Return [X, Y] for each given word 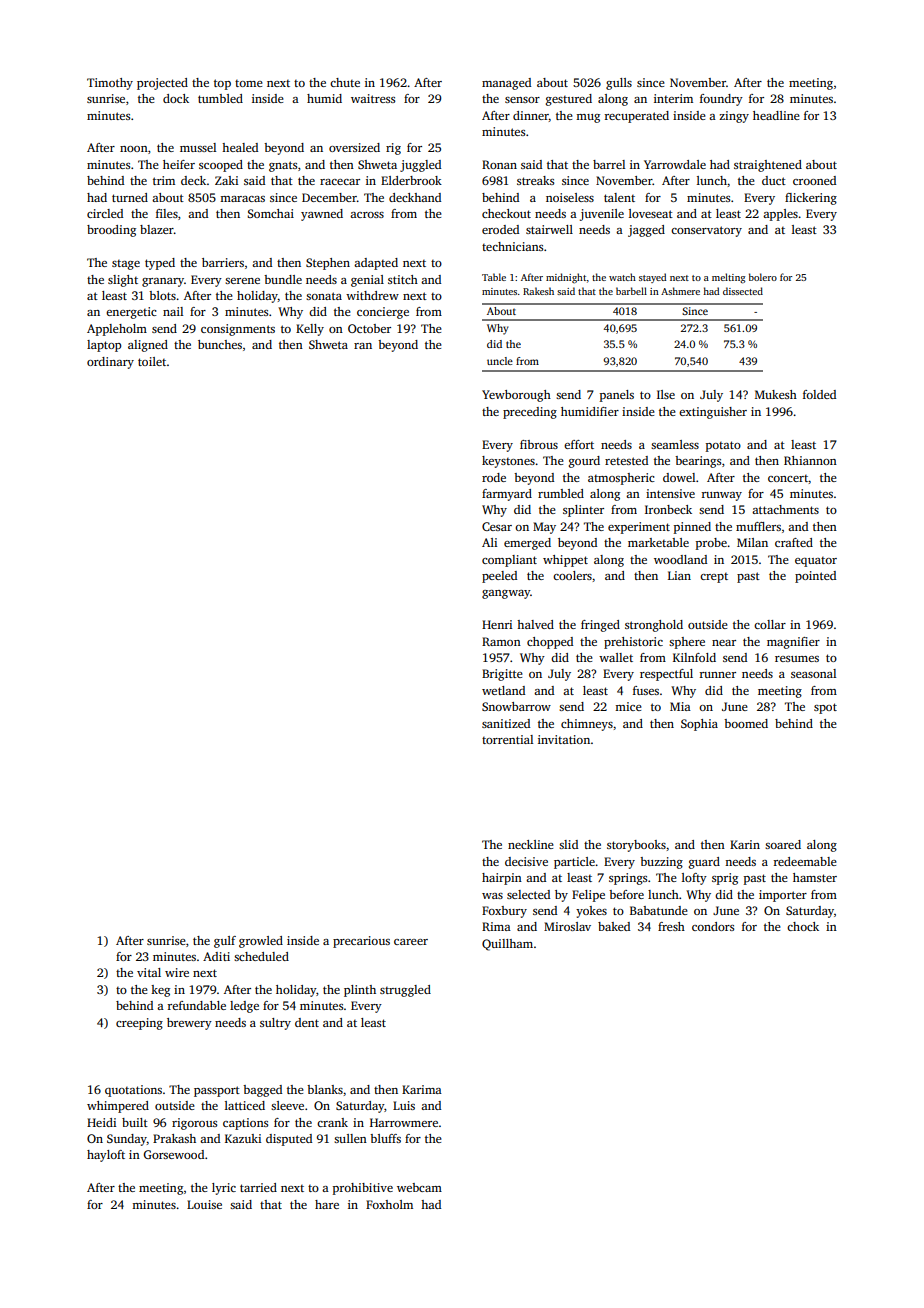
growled [261, 942]
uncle [500, 361]
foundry [721, 100]
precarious [361, 942]
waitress [373, 98]
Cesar [497, 526]
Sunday [127, 1140]
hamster [815, 877]
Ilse [666, 394]
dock [176, 98]
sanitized [506, 723]
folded [819, 394]
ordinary [110, 363]
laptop [104, 346]
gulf [225, 942]
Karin [745, 844]
